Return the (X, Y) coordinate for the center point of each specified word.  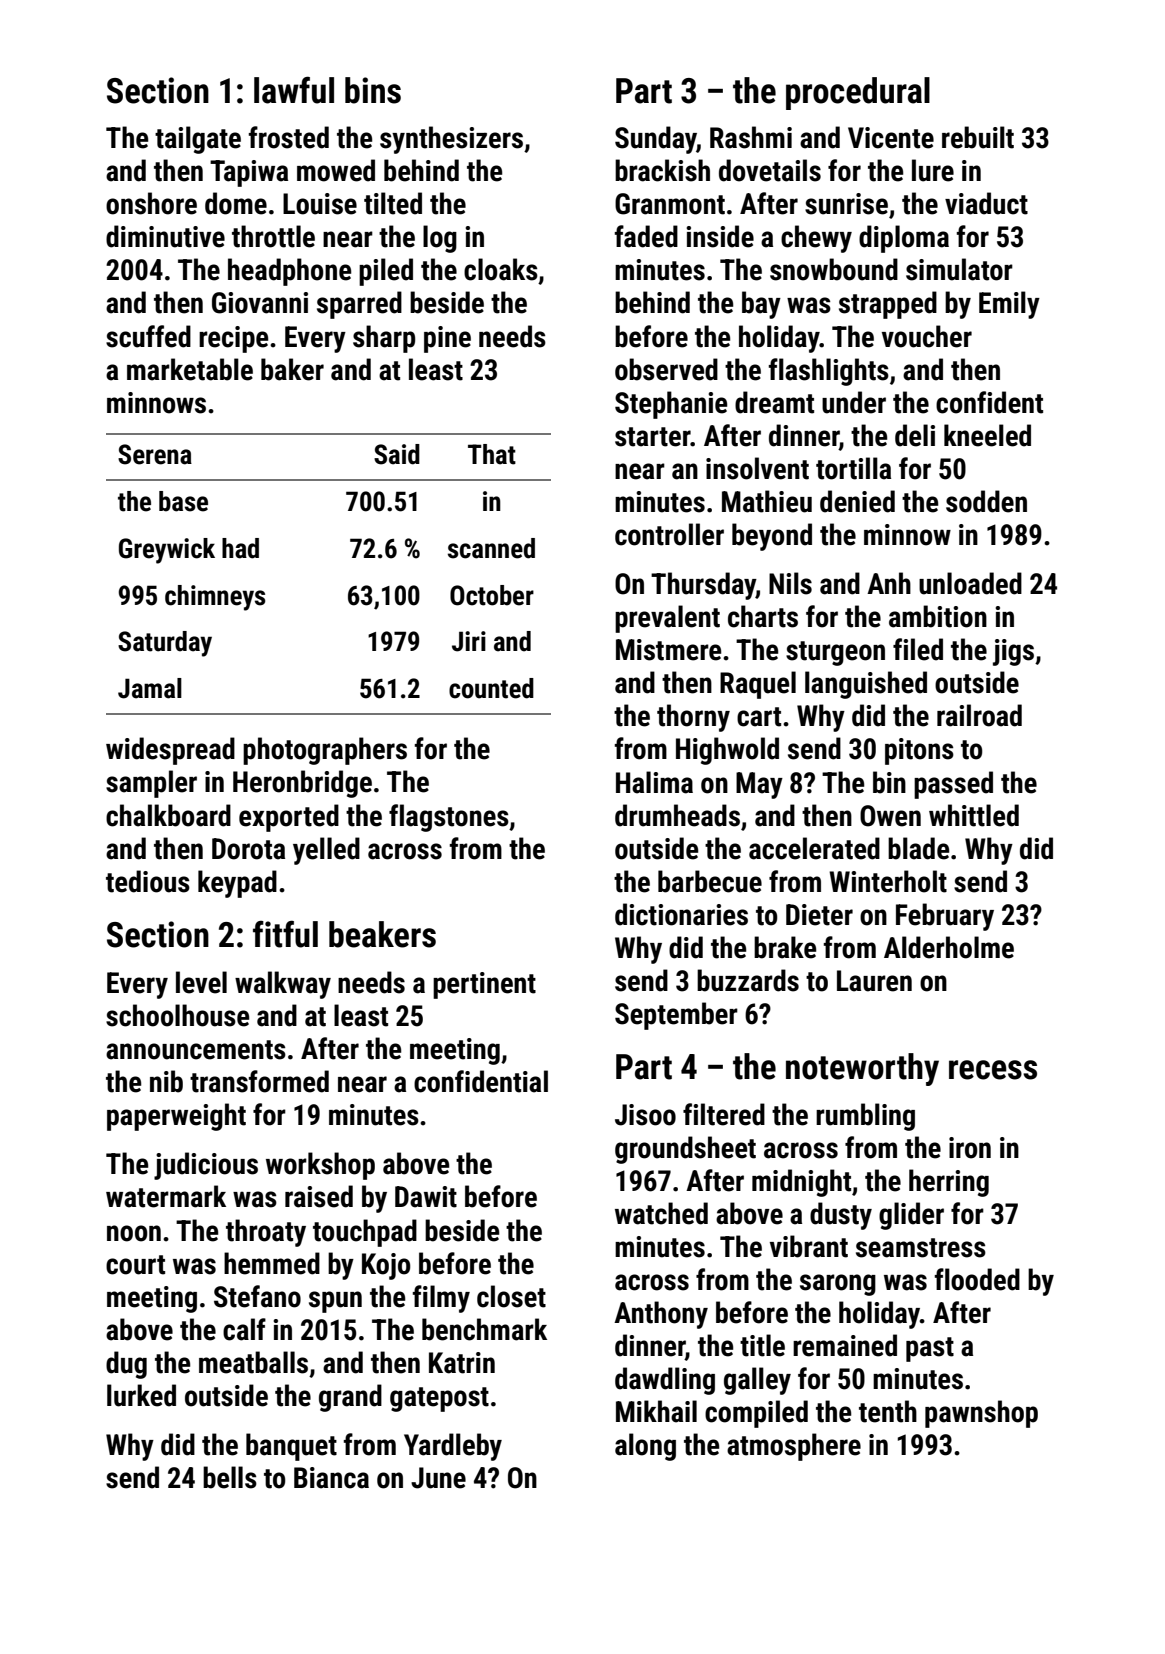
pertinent (484, 985)
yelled (326, 851)
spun (335, 1302)
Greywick (167, 551)
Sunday (656, 140)
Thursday (703, 586)
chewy (816, 239)
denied (857, 501)
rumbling (865, 1117)
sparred (359, 305)
